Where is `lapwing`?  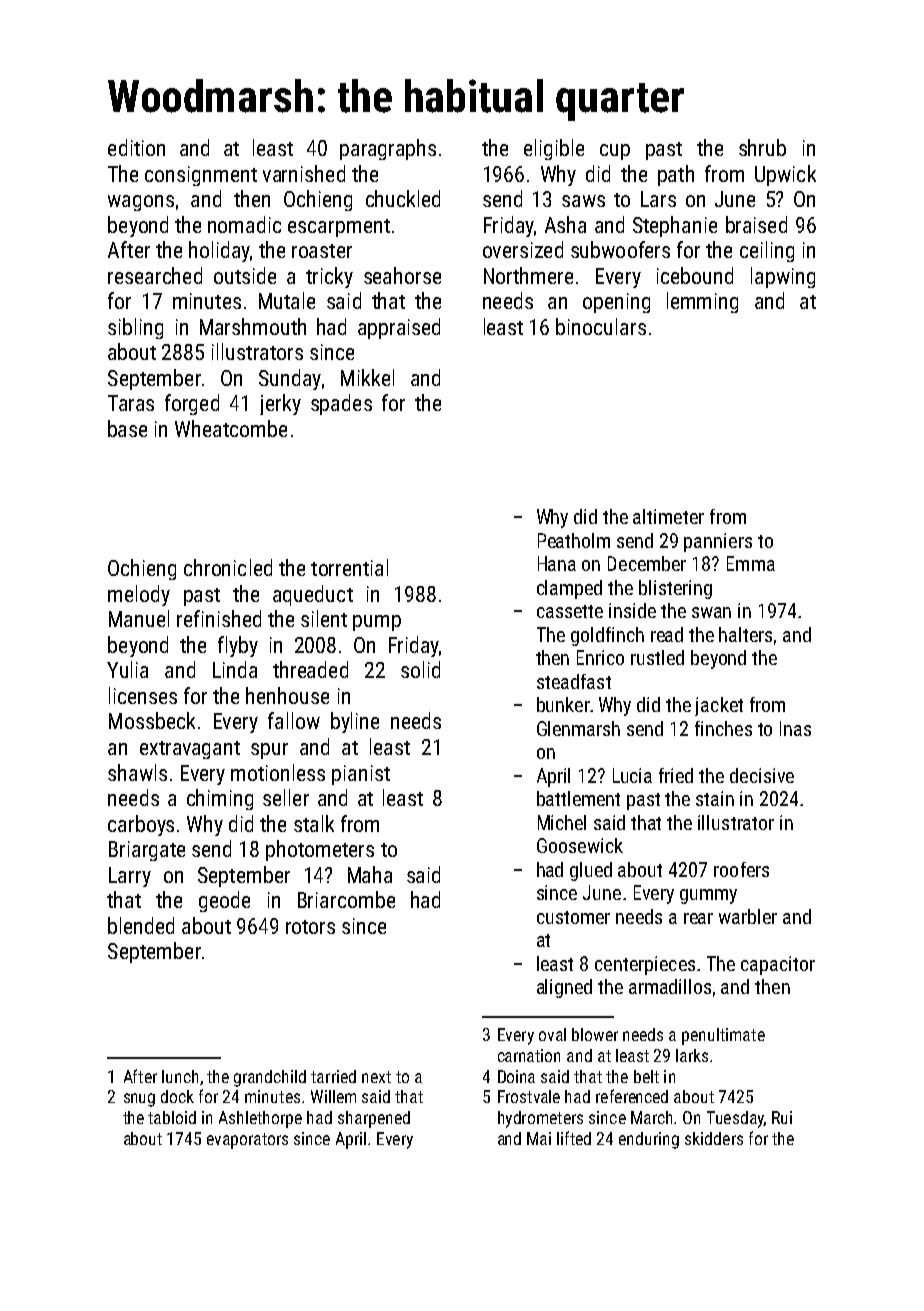 lapwing is located at coordinates (783, 277).
